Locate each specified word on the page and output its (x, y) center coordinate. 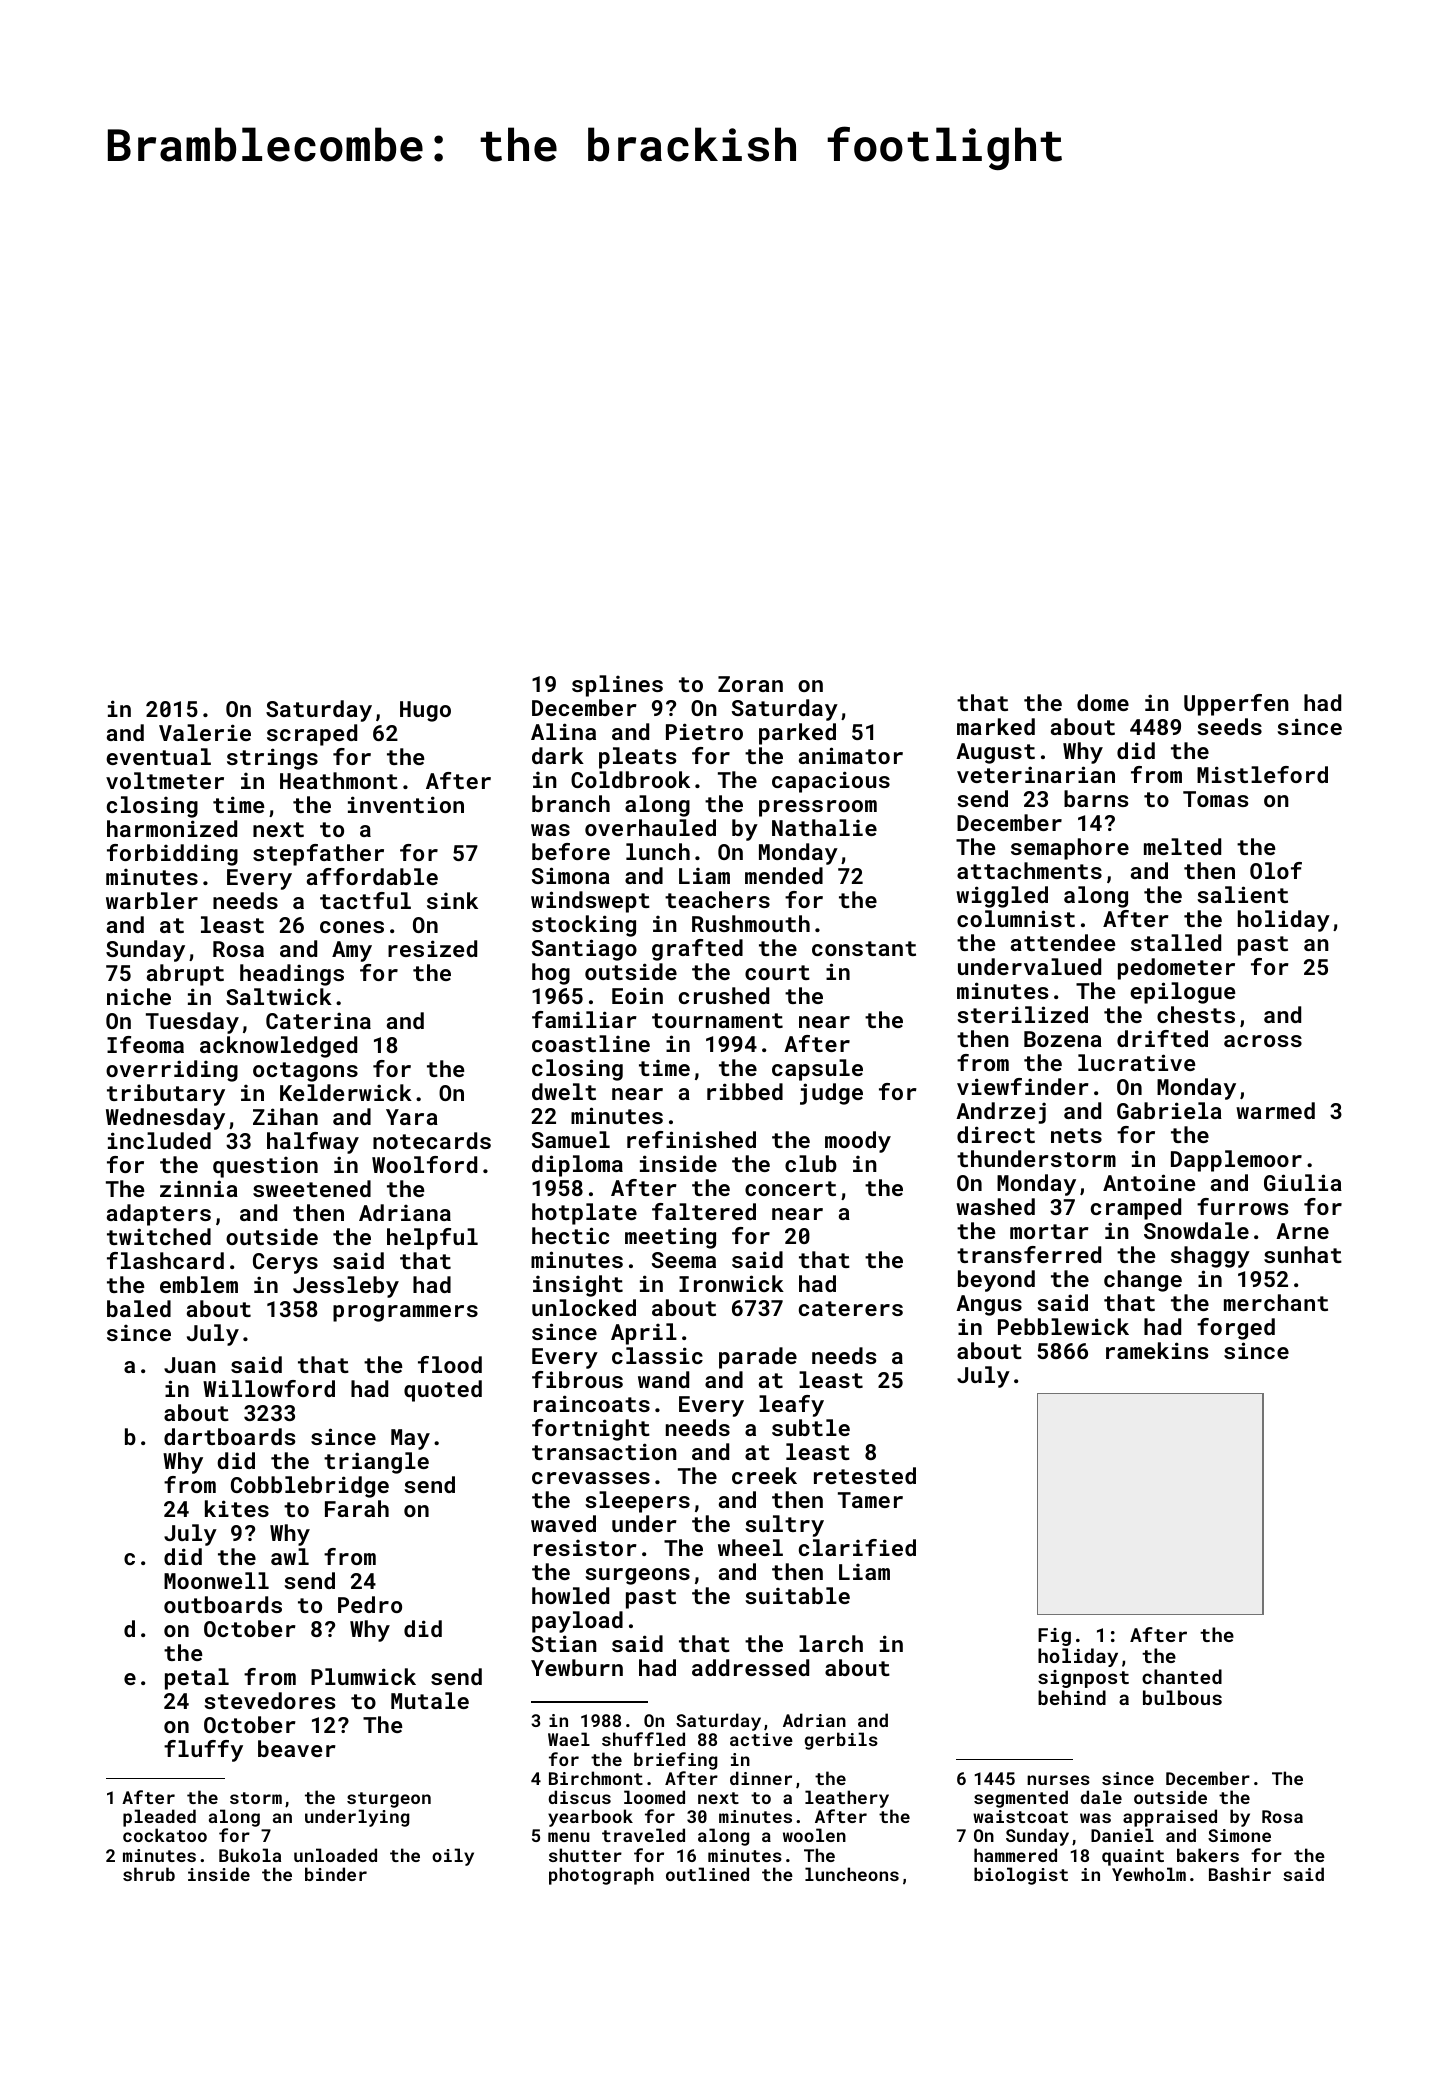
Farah (357, 1508)
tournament (717, 1020)
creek (764, 1475)
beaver (297, 1748)
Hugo (425, 711)
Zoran (750, 684)
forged (1236, 1329)
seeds (1229, 726)
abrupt (185, 975)
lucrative (1136, 1062)
